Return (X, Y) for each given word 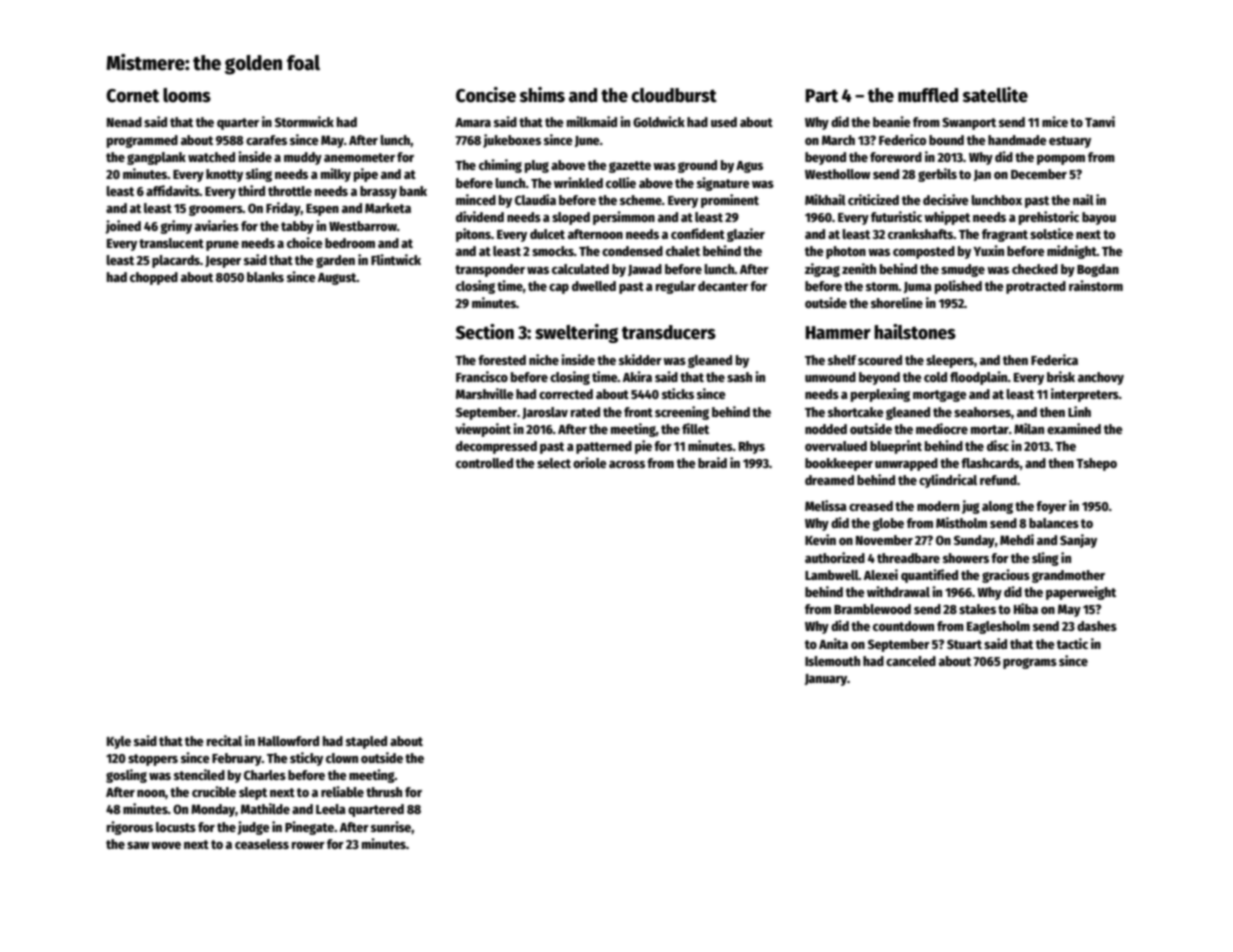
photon (846, 252)
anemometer (359, 157)
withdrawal (898, 591)
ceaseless (262, 844)
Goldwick (659, 121)
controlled (484, 463)
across (627, 464)
